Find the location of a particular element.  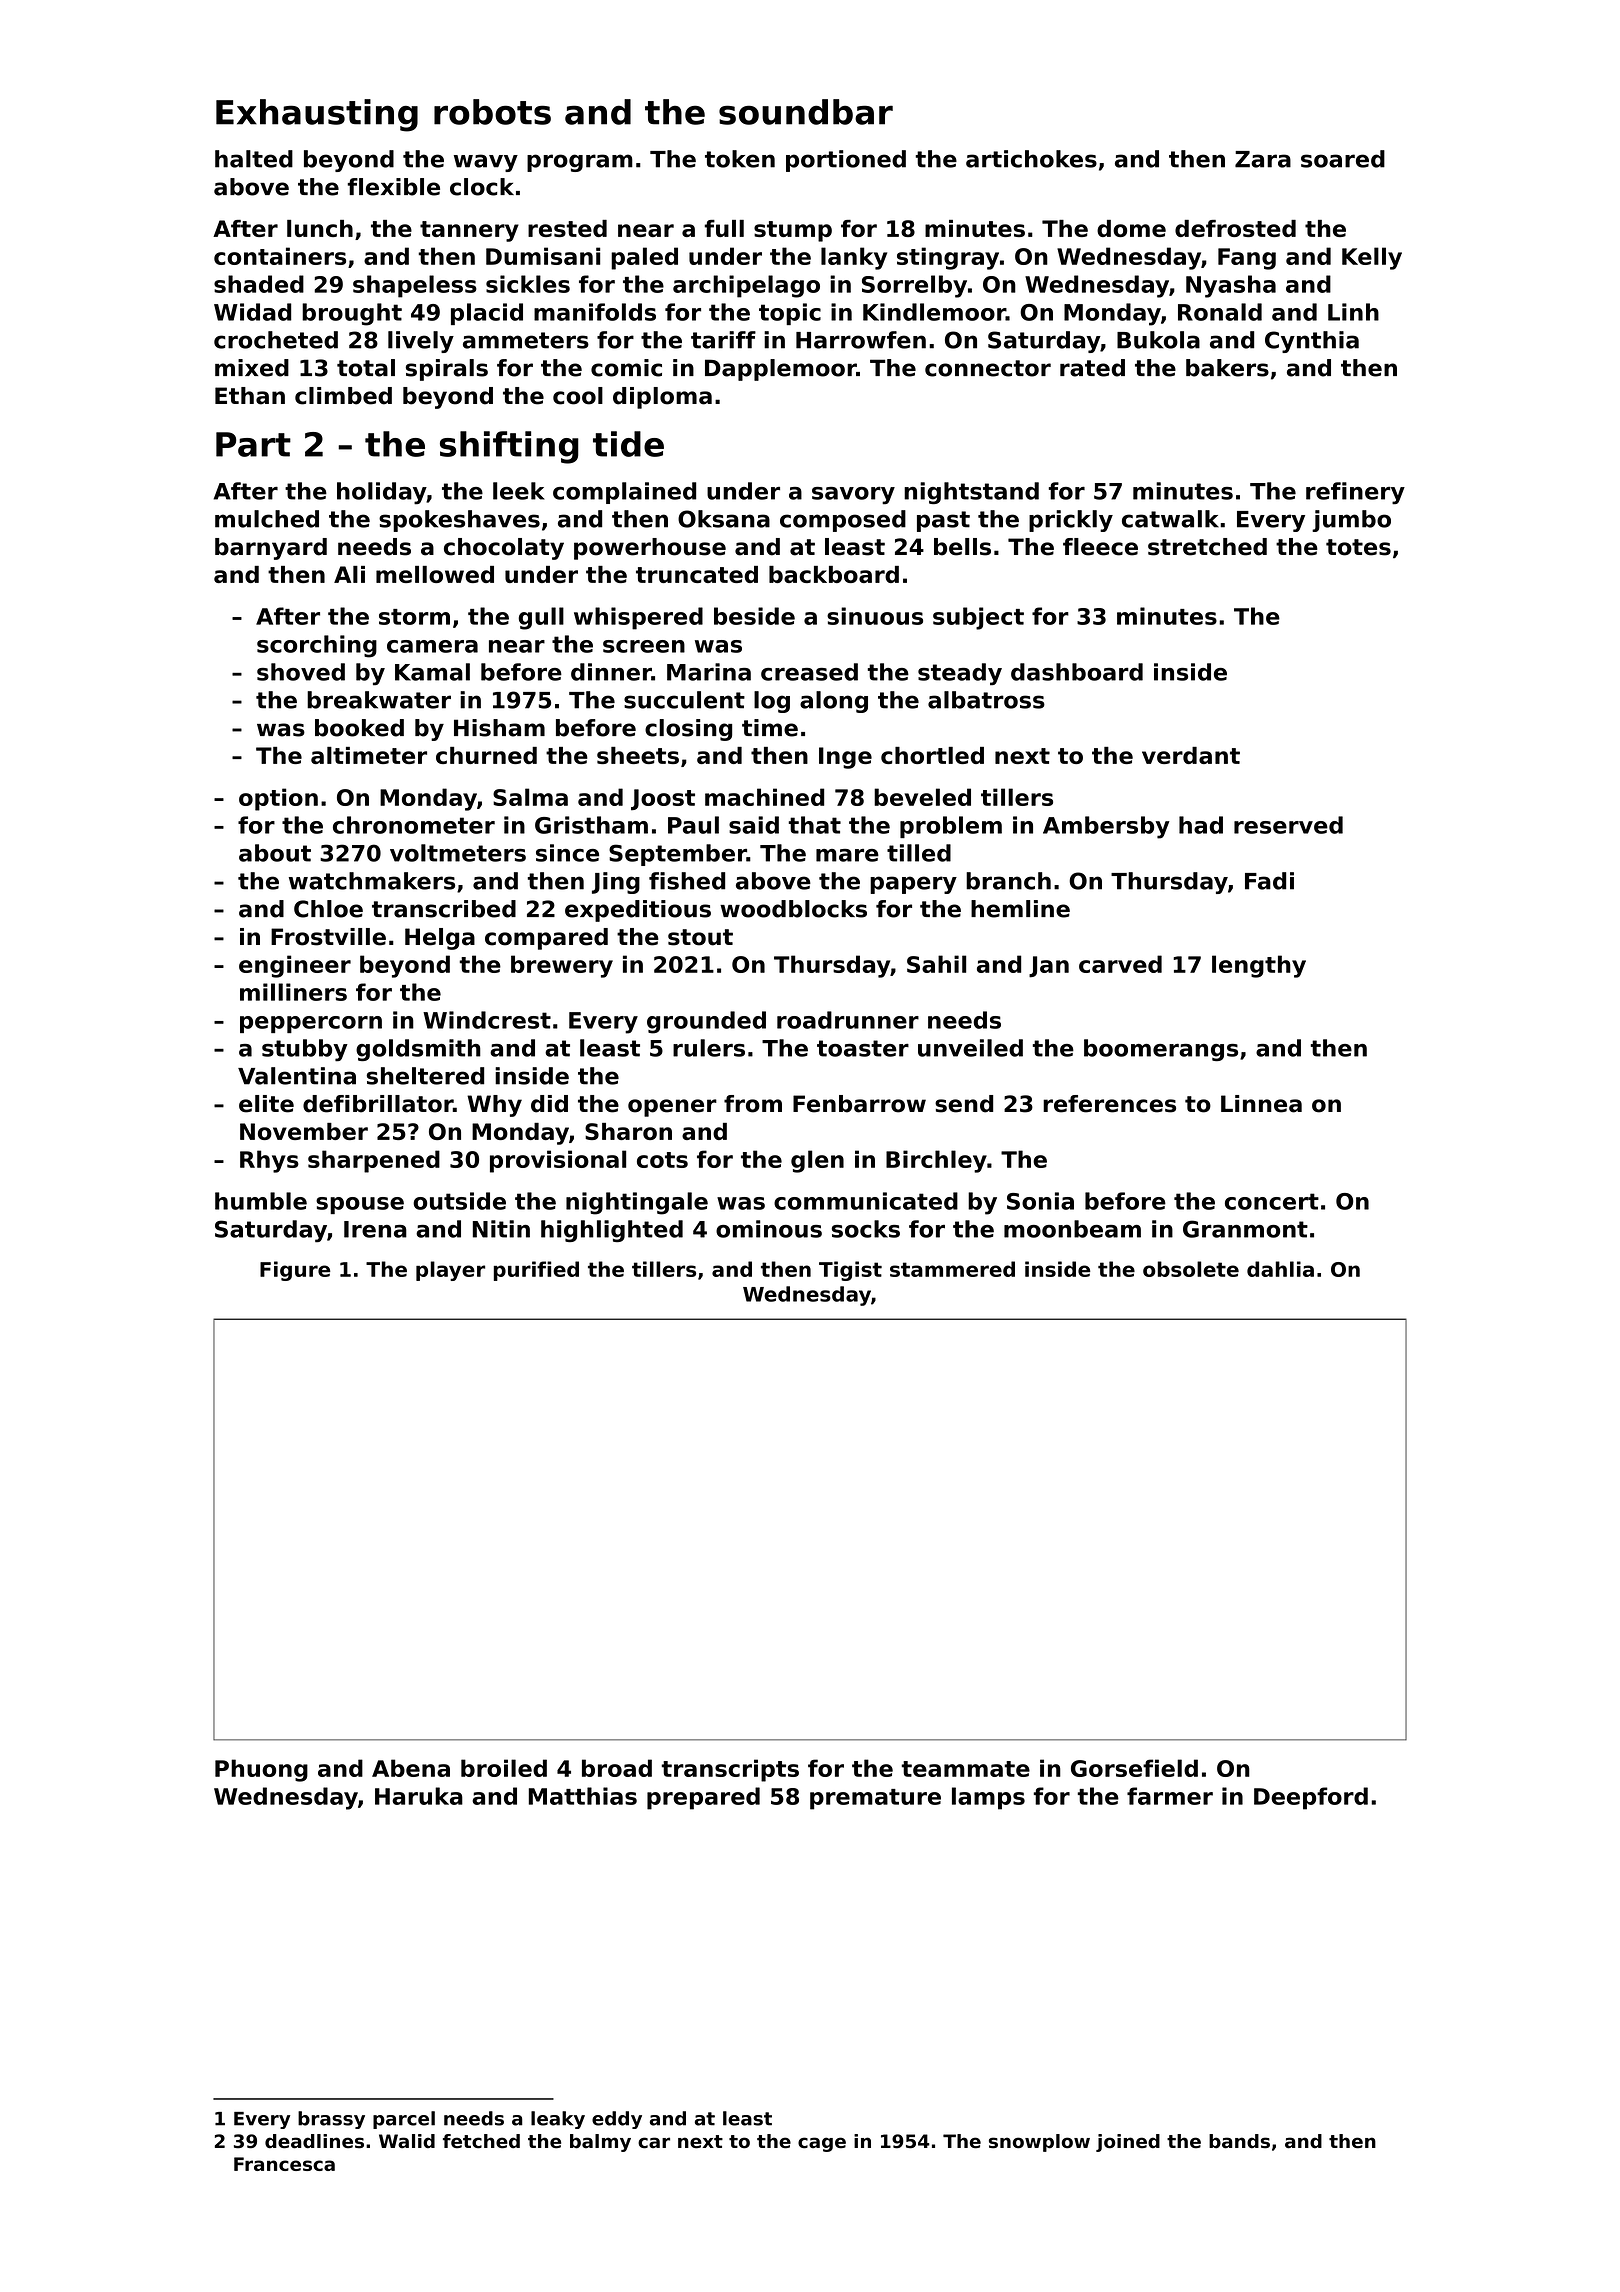

dahlia is located at coordinates (1280, 1269).
